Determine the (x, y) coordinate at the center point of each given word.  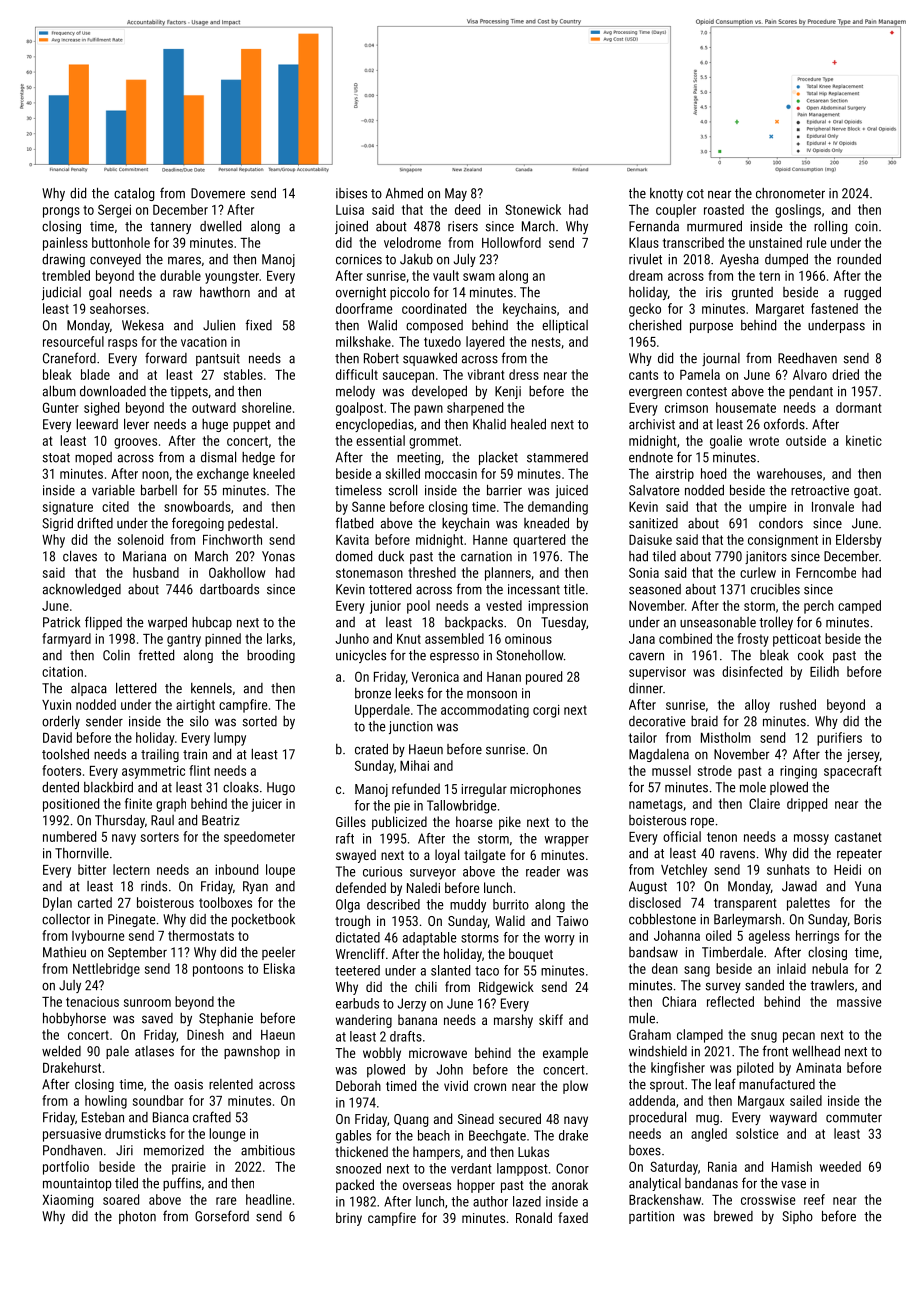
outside (806, 440)
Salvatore (654, 490)
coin (866, 226)
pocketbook (263, 920)
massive (859, 1002)
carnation (486, 556)
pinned (223, 640)
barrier (504, 490)
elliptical (565, 326)
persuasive (72, 1135)
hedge (258, 458)
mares (184, 260)
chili (426, 986)
